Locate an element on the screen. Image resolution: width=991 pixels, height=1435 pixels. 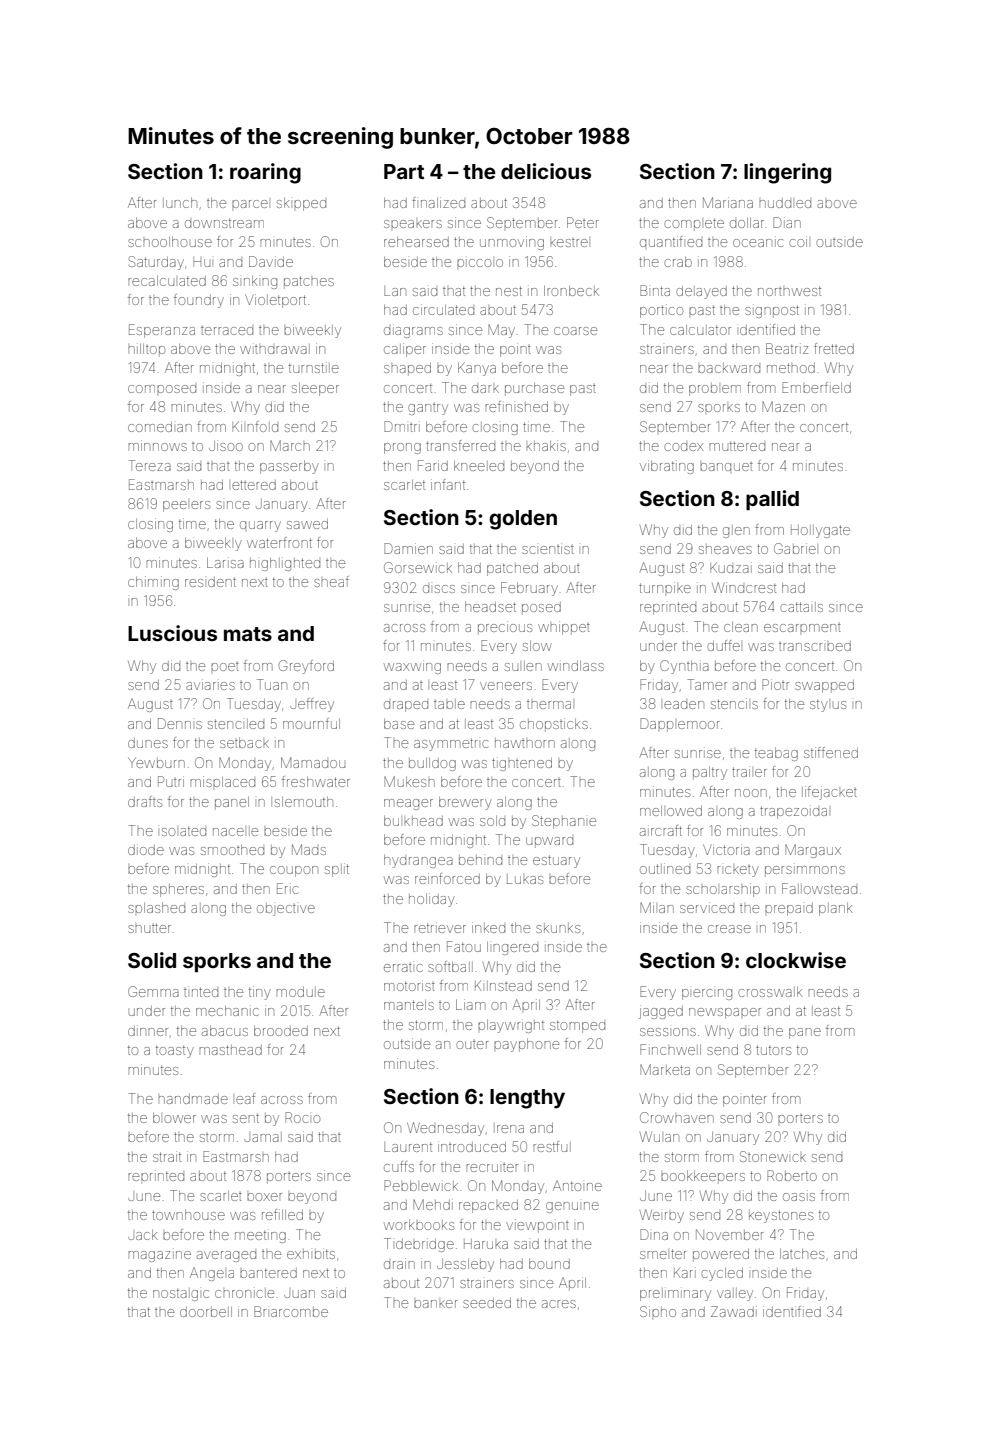
behind is located at coordinates (480, 860).
